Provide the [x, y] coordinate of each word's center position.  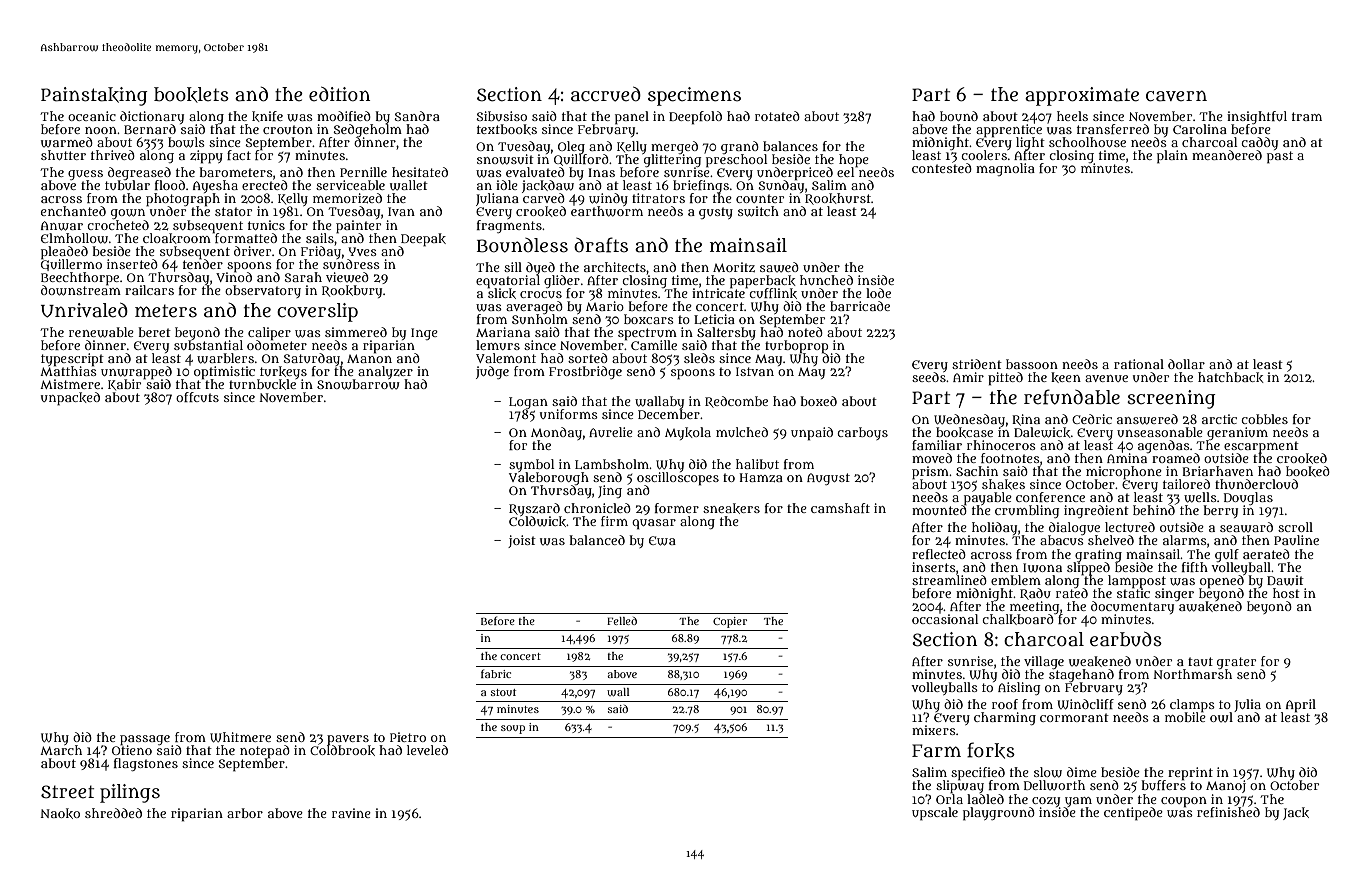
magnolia [1005, 169]
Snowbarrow [358, 385]
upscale [935, 814]
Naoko [60, 813]
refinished [1228, 811]
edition [339, 94]
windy [608, 200]
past [1280, 157]
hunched [826, 280]
